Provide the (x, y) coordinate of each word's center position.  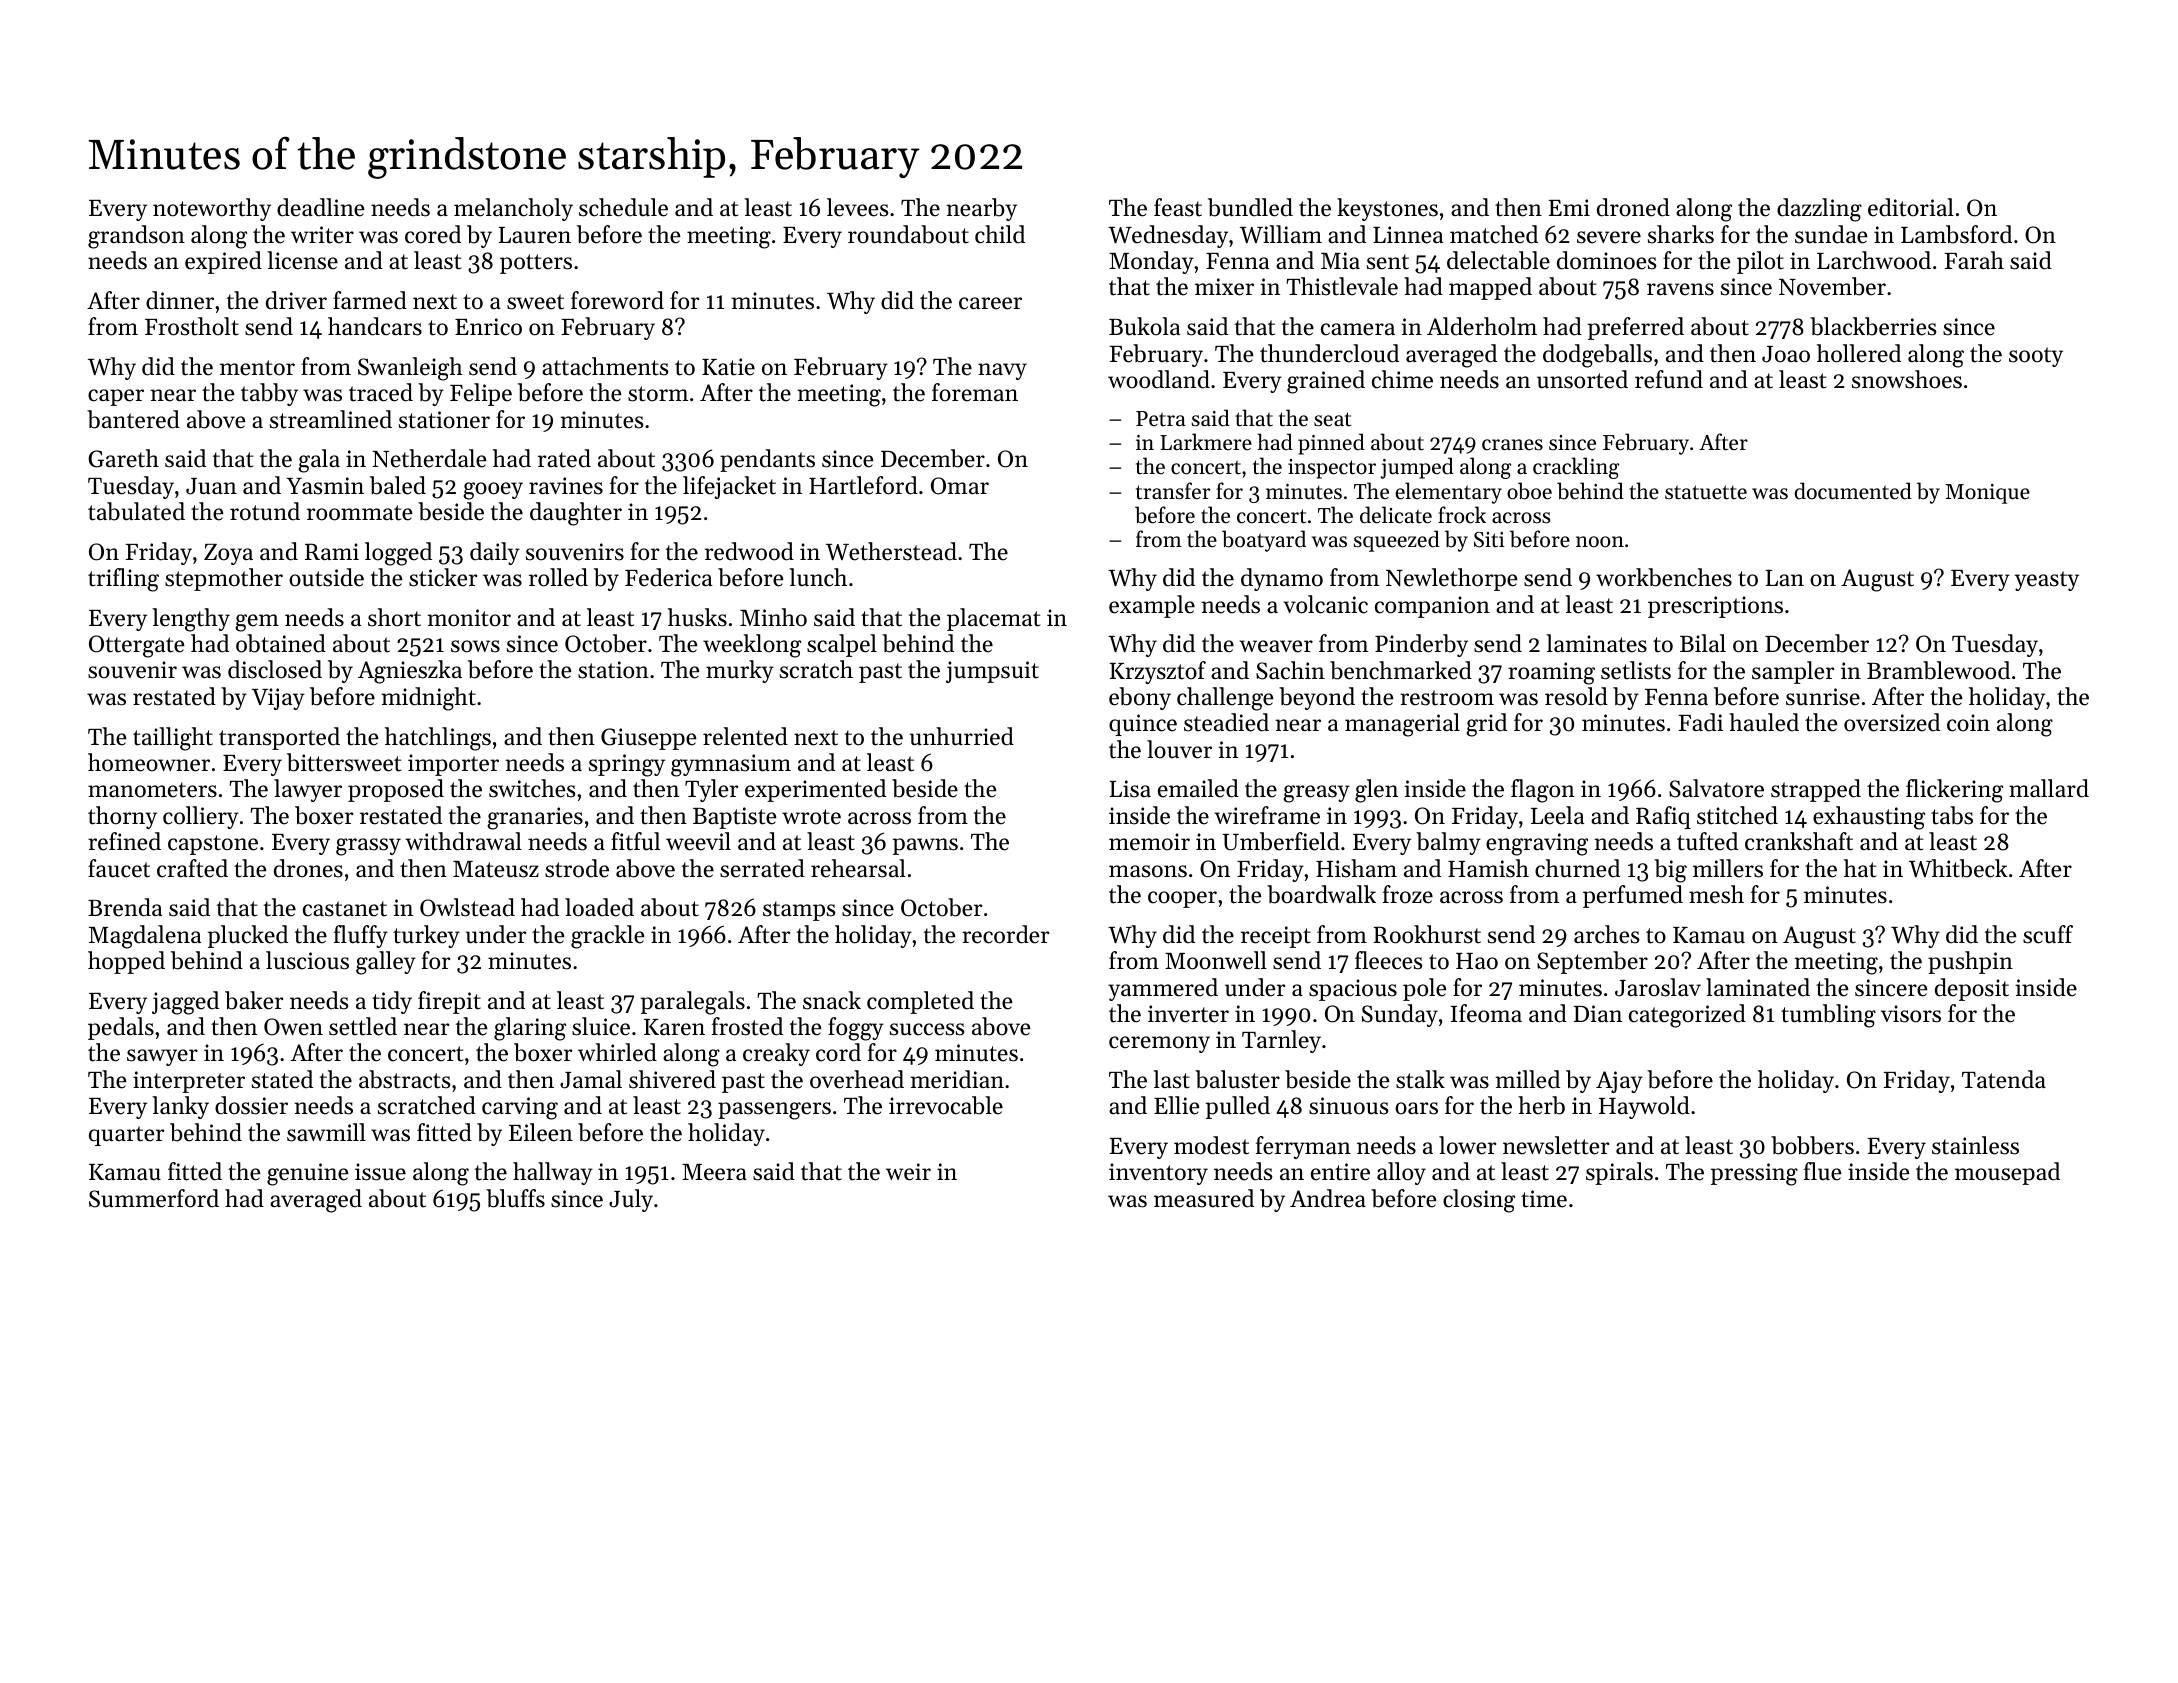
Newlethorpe (1452, 579)
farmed (370, 300)
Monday (1151, 262)
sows (475, 646)
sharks (1681, 234)
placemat (993, 619)
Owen (293, 1027)
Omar (960, 486)
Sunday (1400, 1015)
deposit (1972, 989)
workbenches (1664, 577)
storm (658, 394)
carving (520, 1108)
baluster (1237, 1079)
